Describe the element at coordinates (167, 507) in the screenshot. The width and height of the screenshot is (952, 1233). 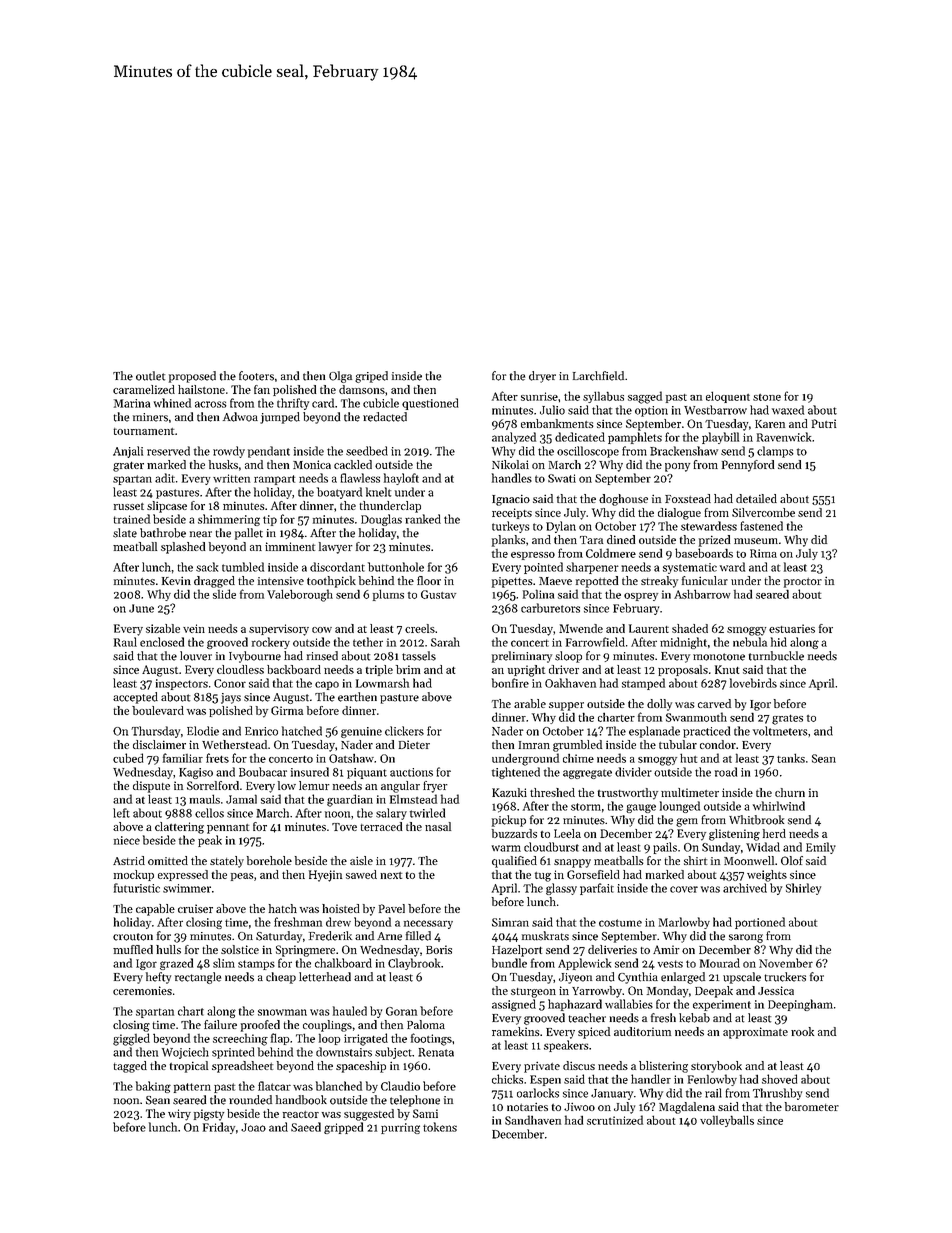
I see `slipcase` at that location.
